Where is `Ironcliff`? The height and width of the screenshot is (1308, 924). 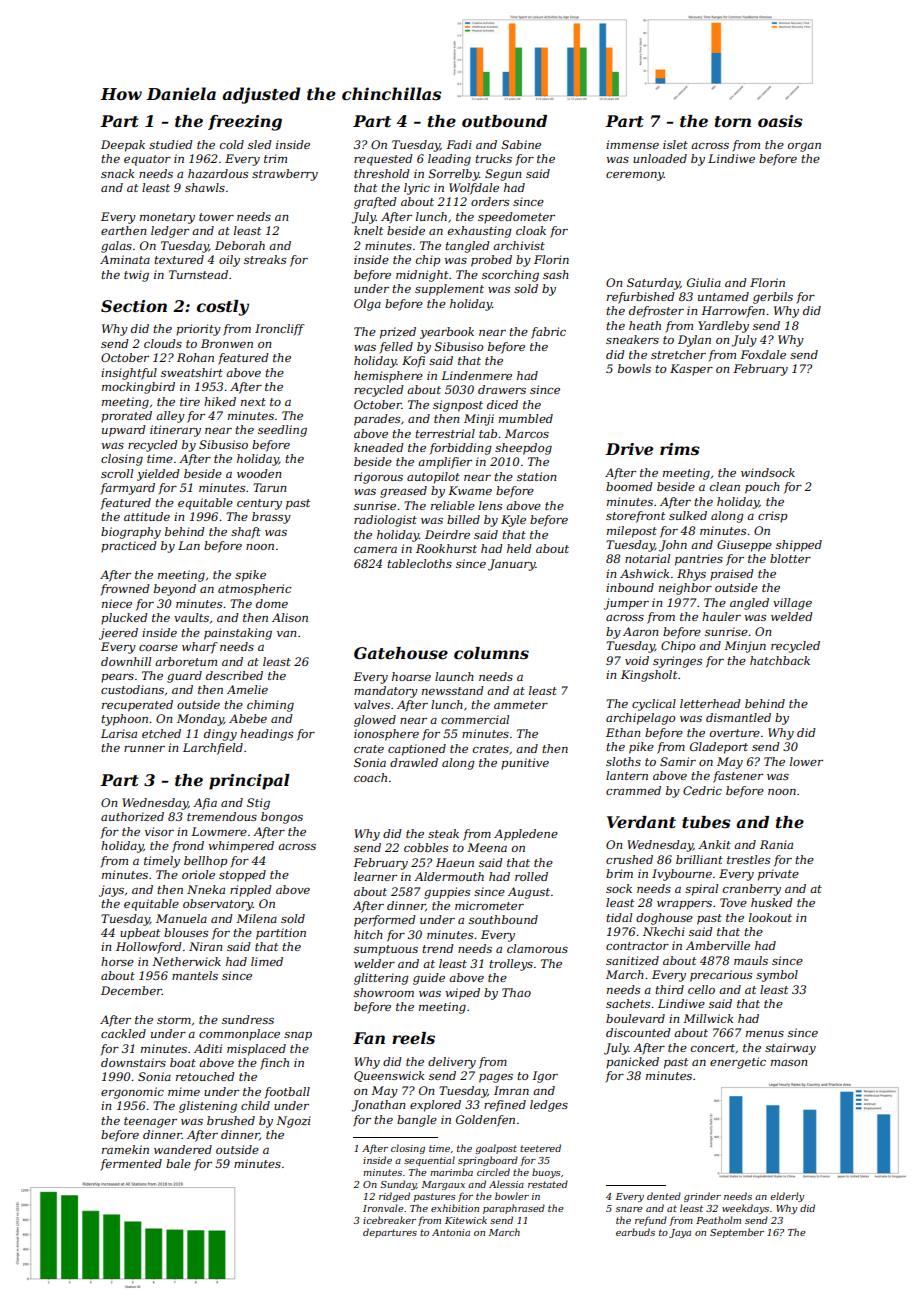
Ironcliff is located at coordinates (279, 330).
